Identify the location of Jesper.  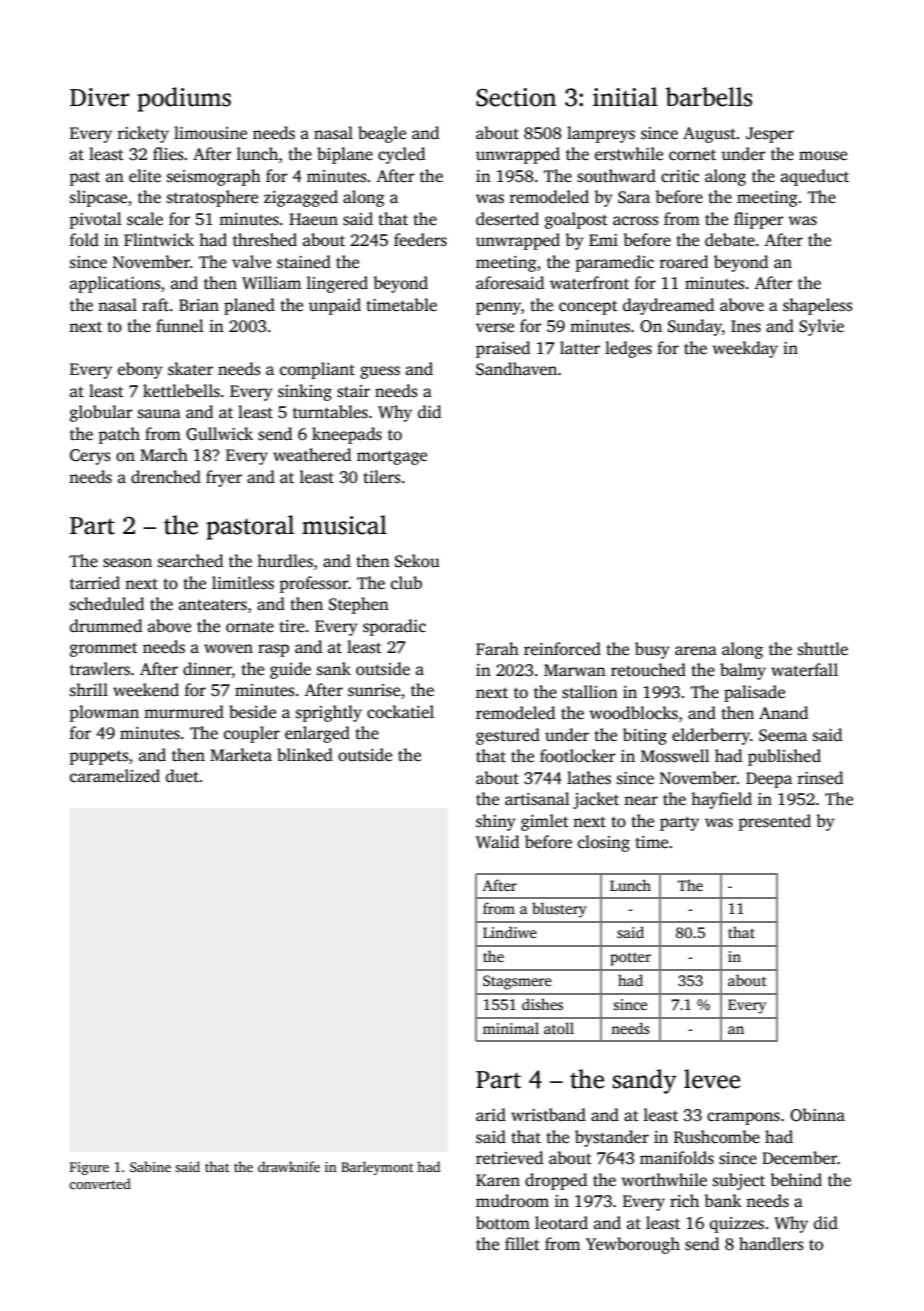
(770, 135).
